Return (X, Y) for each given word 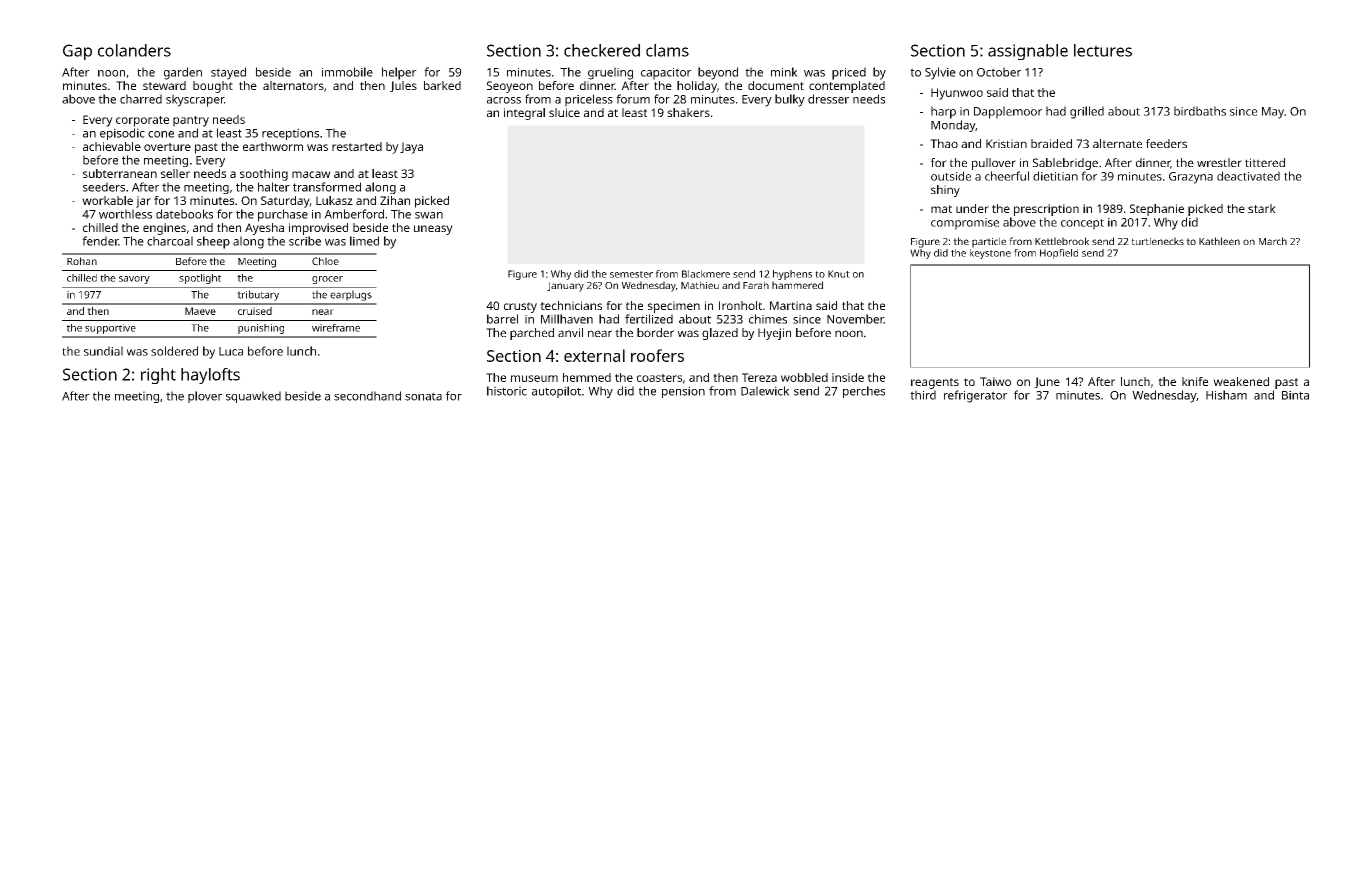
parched (532, 334)
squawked (253, 397)
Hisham (1226, 395)
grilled (1087, 112)
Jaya (411, 148)
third (923, 395)
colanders (134, 50)
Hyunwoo (957, 94)
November (855, 319)
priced (849, 73)
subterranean (120, 173)
